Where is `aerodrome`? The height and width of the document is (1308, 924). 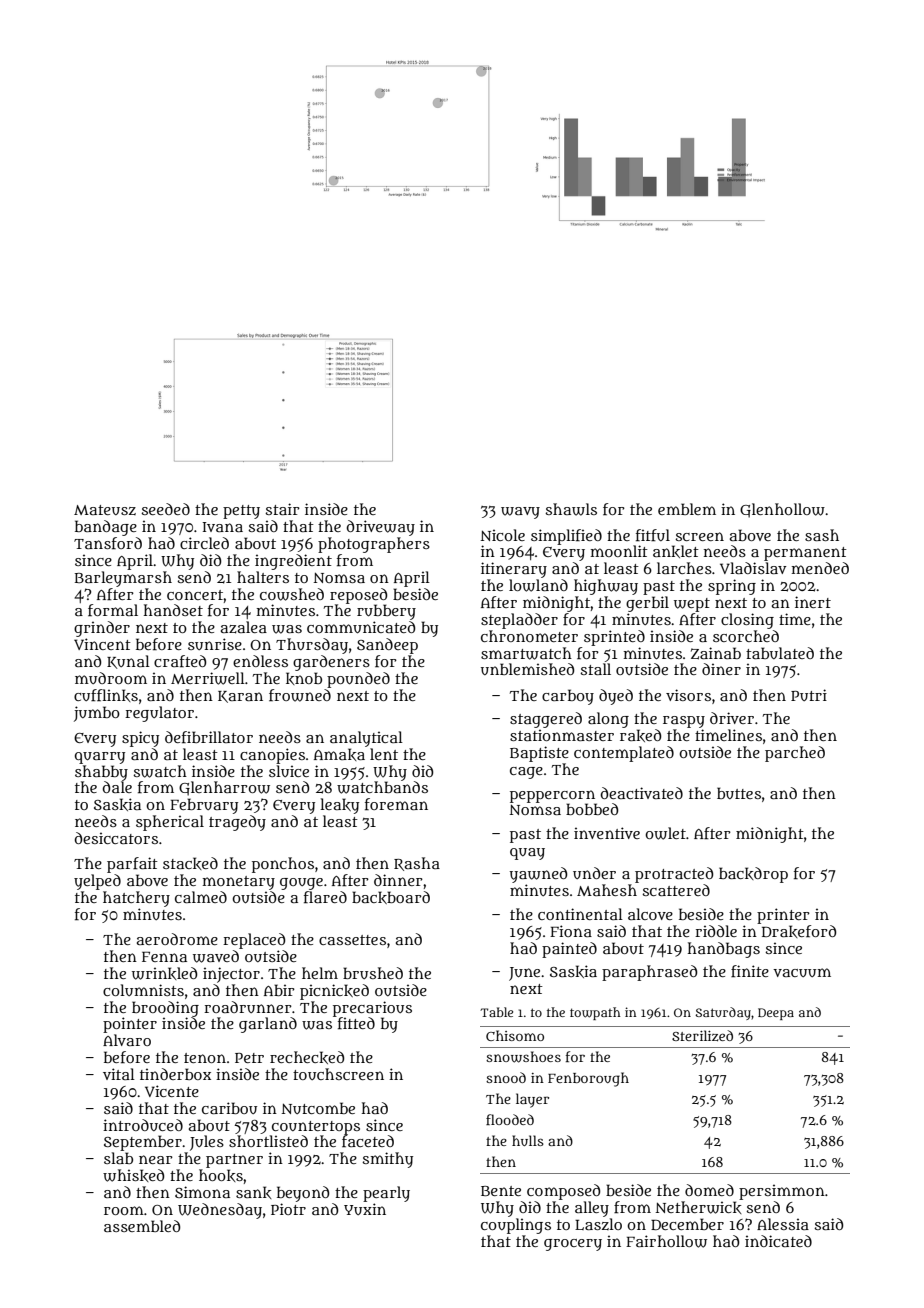
aerodrome is located at coordinates (177, 939).
